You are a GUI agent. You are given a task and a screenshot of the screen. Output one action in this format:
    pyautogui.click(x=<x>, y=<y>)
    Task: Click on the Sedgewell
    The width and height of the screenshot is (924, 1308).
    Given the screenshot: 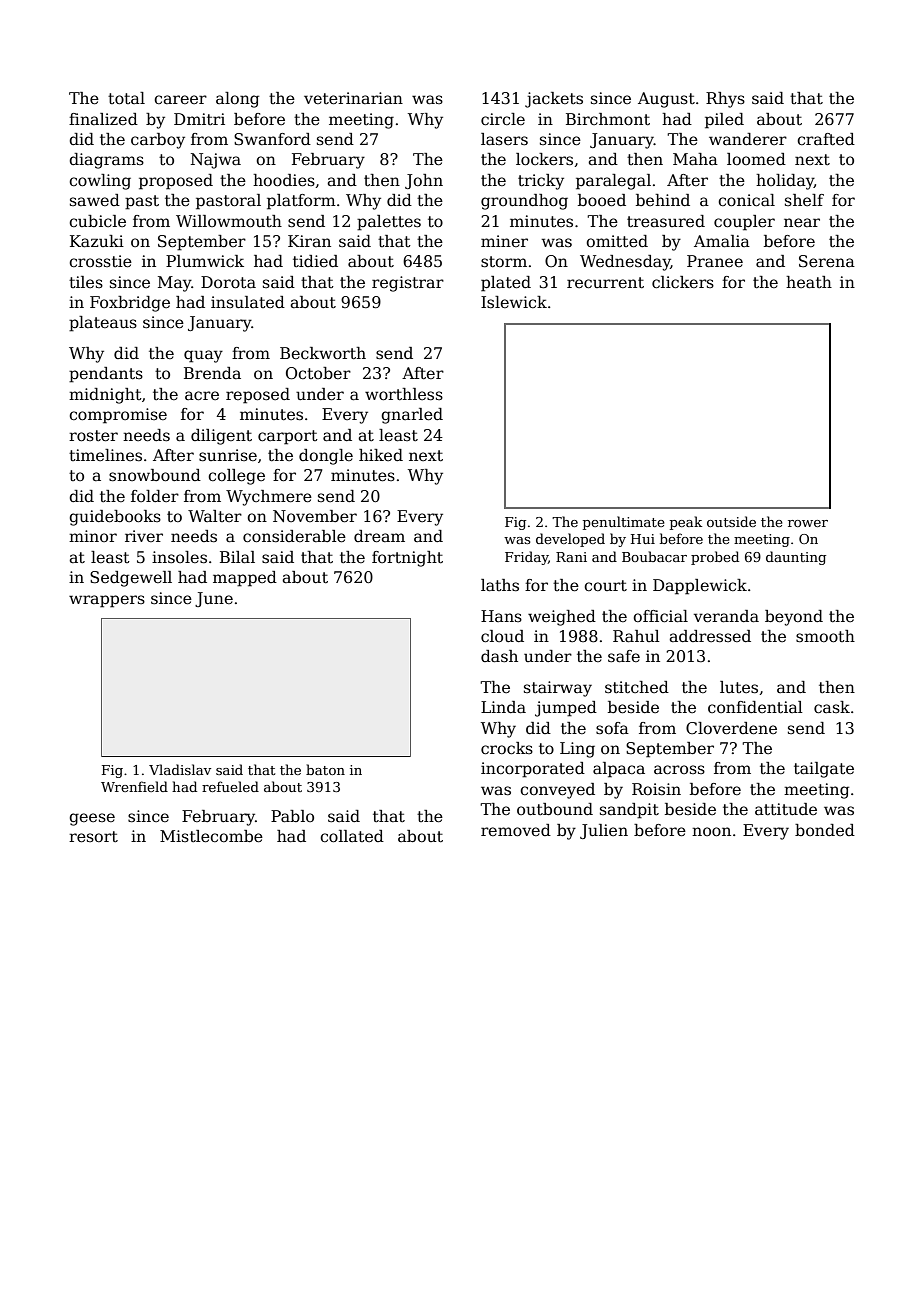 What is the action you would take?
    pyautogui.click(x=131, y=579)
